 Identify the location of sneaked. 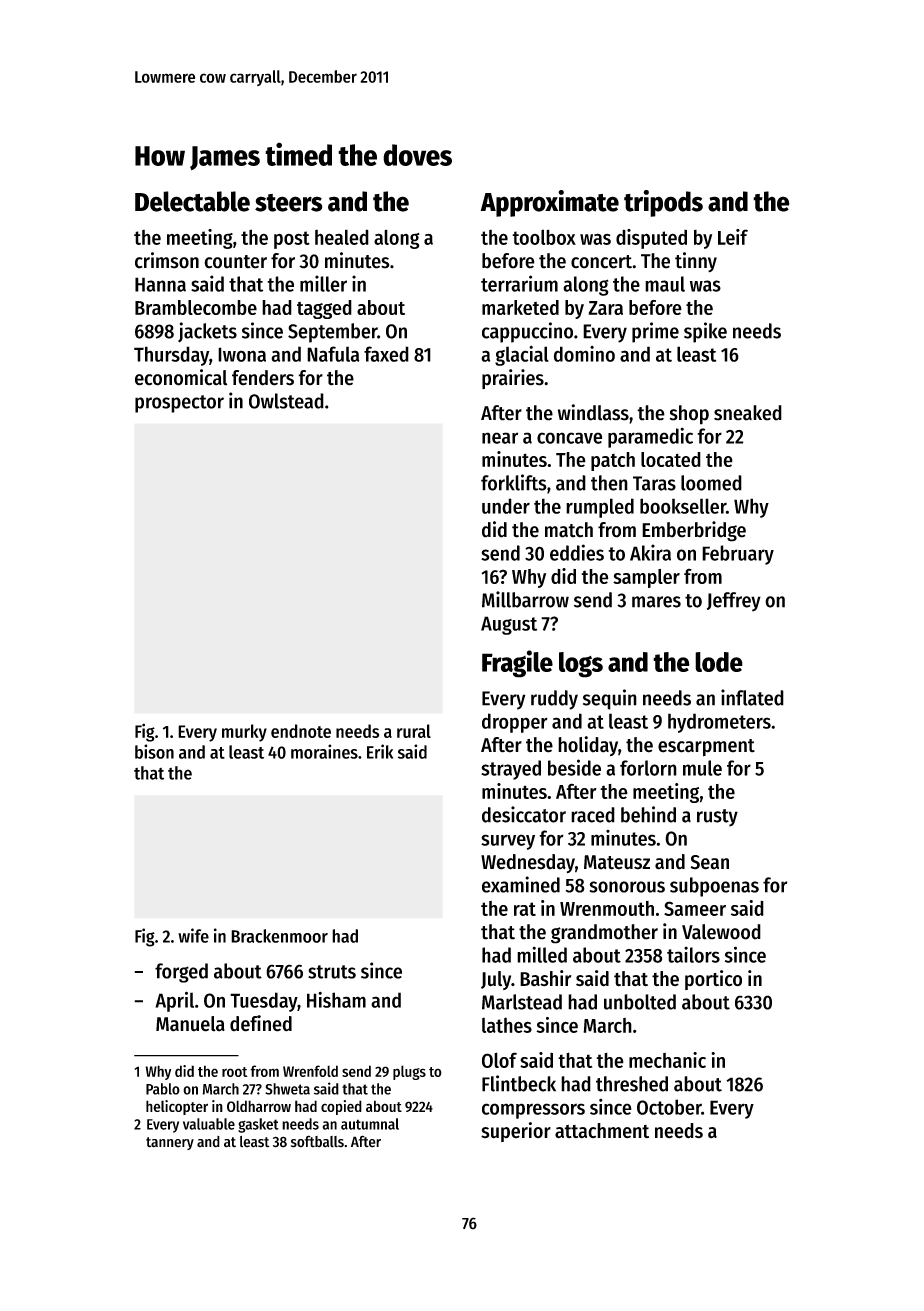
(748, 413).
